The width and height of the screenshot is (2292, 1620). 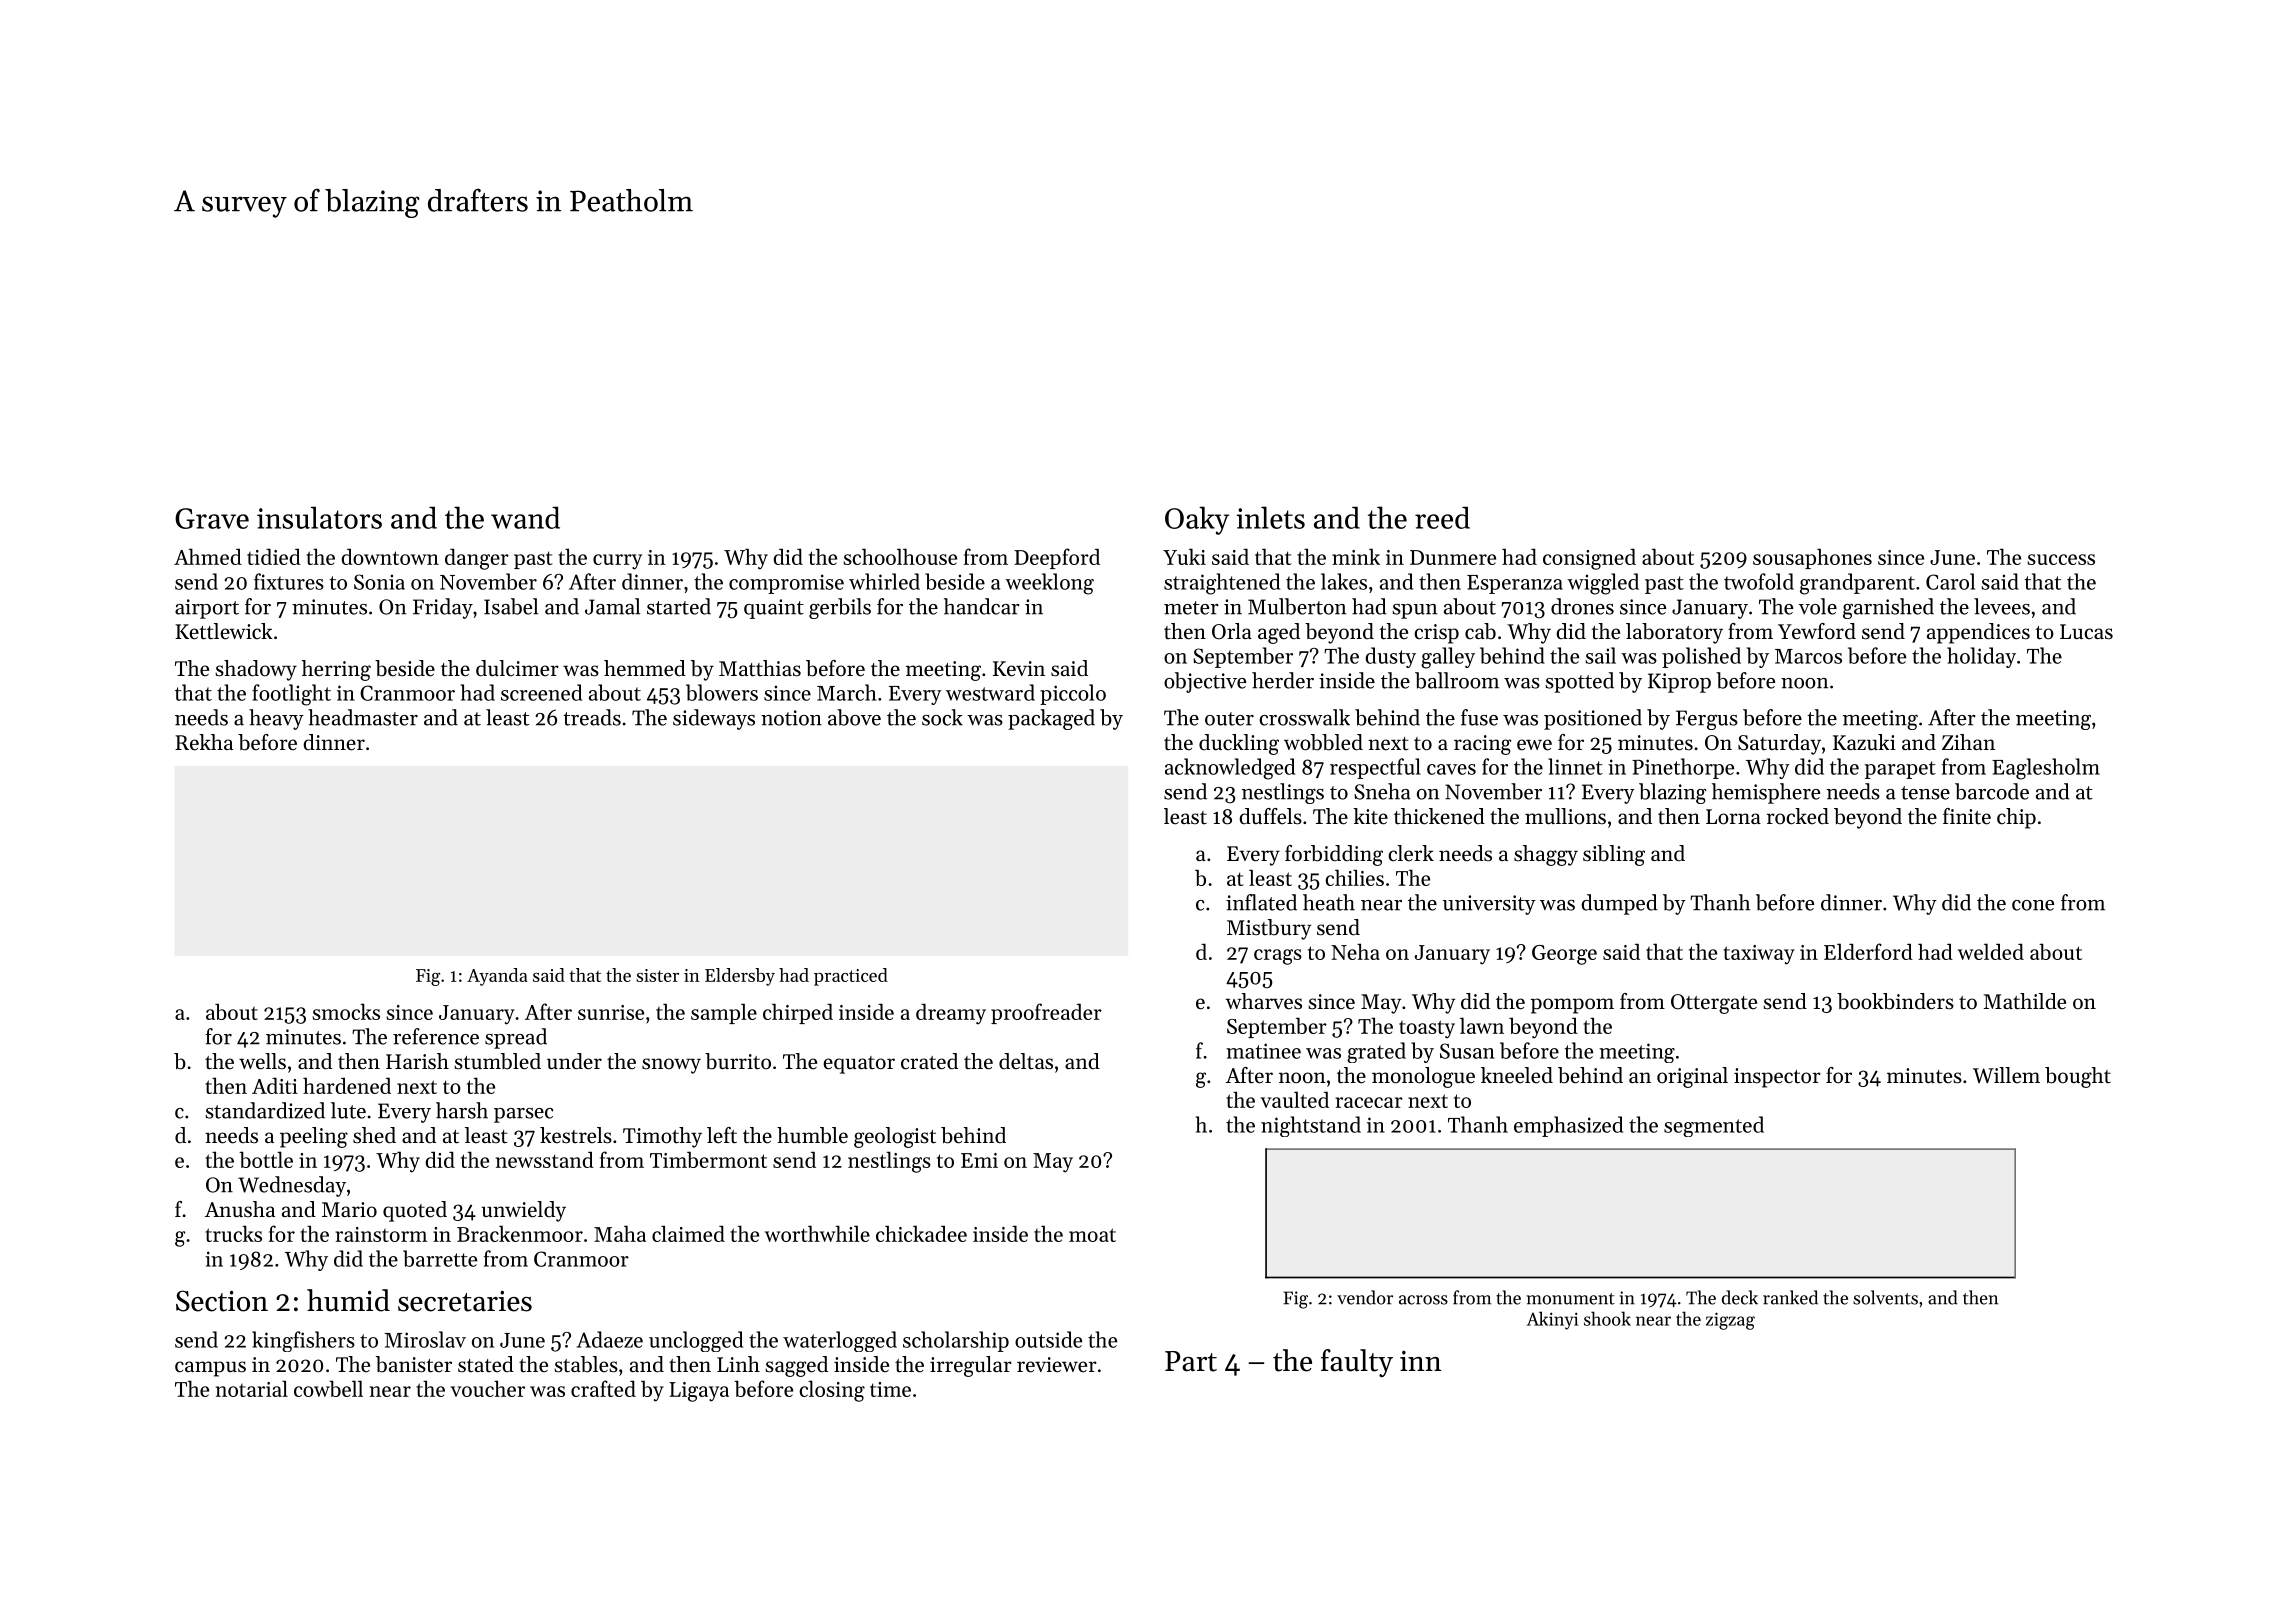 What do you see at coordinates (1714, 1004) in the screenshot?
I see `Ottergate` at bounding box center [1714, 1004].
